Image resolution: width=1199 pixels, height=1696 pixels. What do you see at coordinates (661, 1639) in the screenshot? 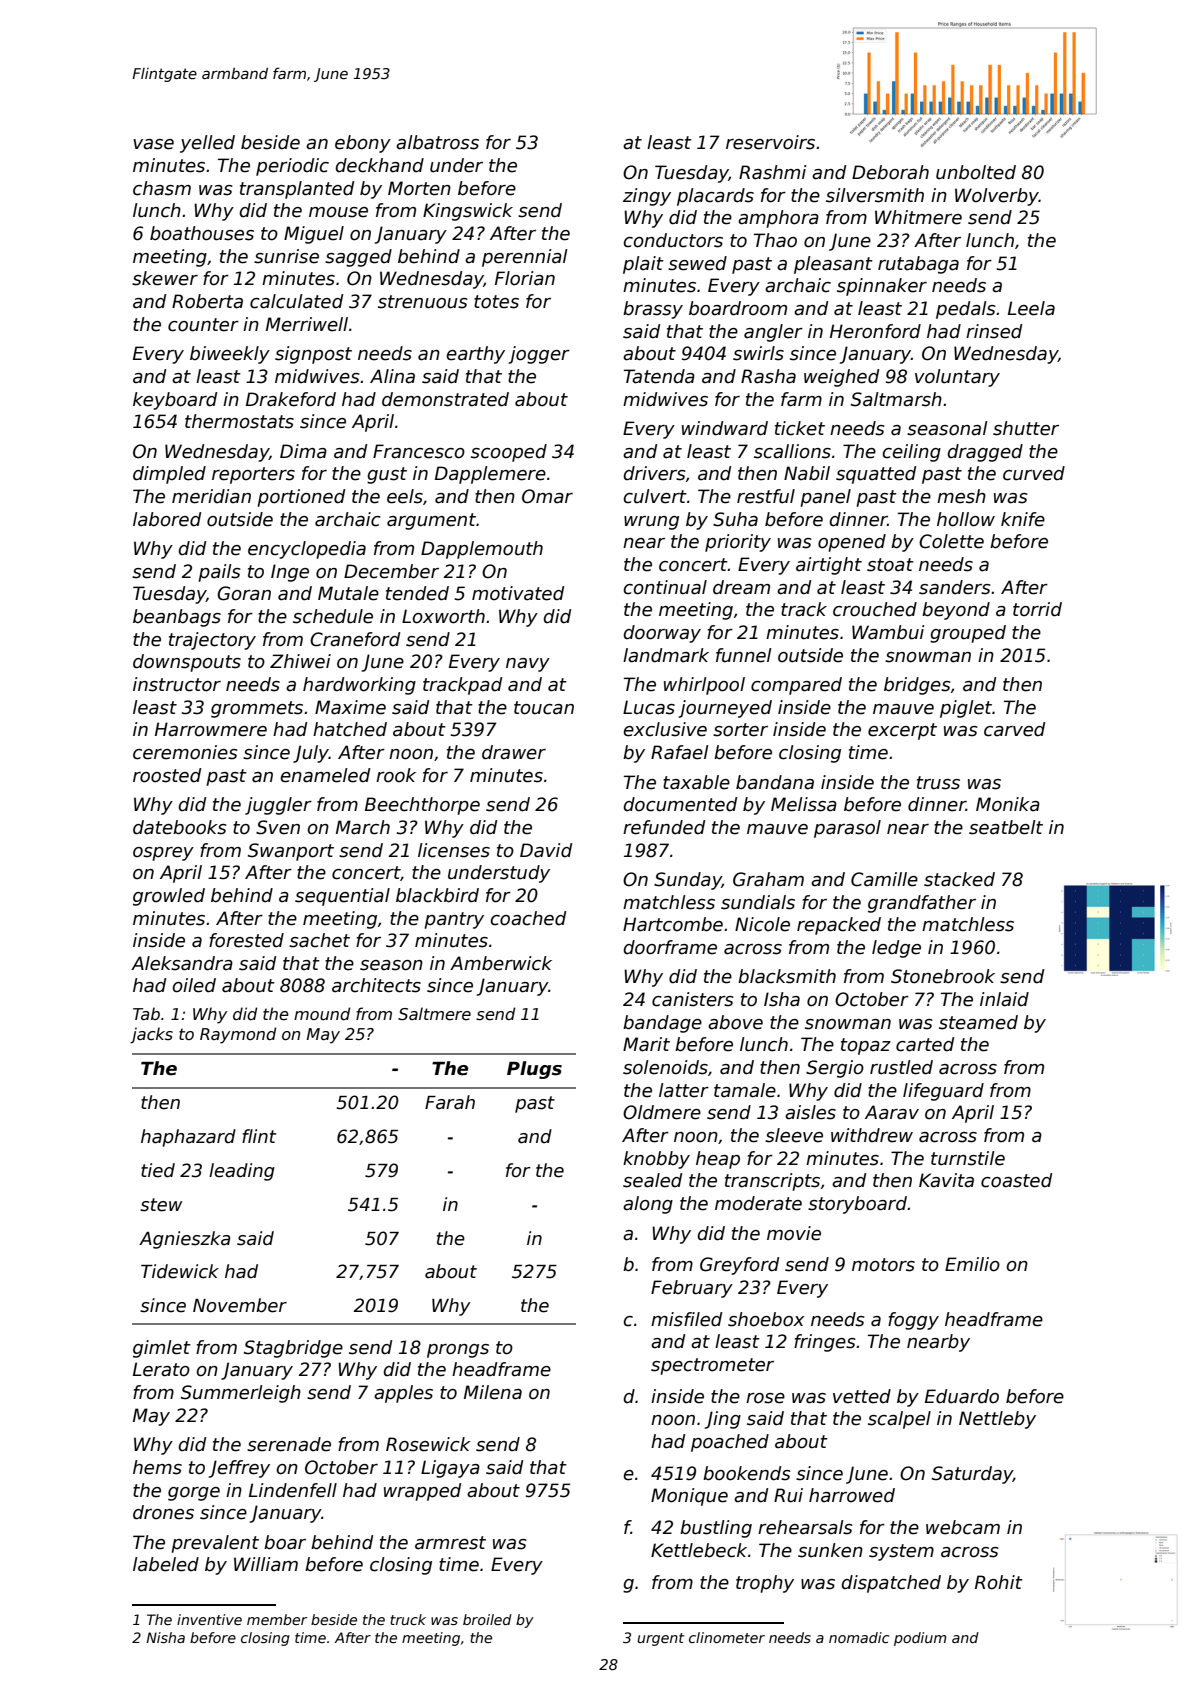
I see `urgent` at bounding box center [661, 1639].
